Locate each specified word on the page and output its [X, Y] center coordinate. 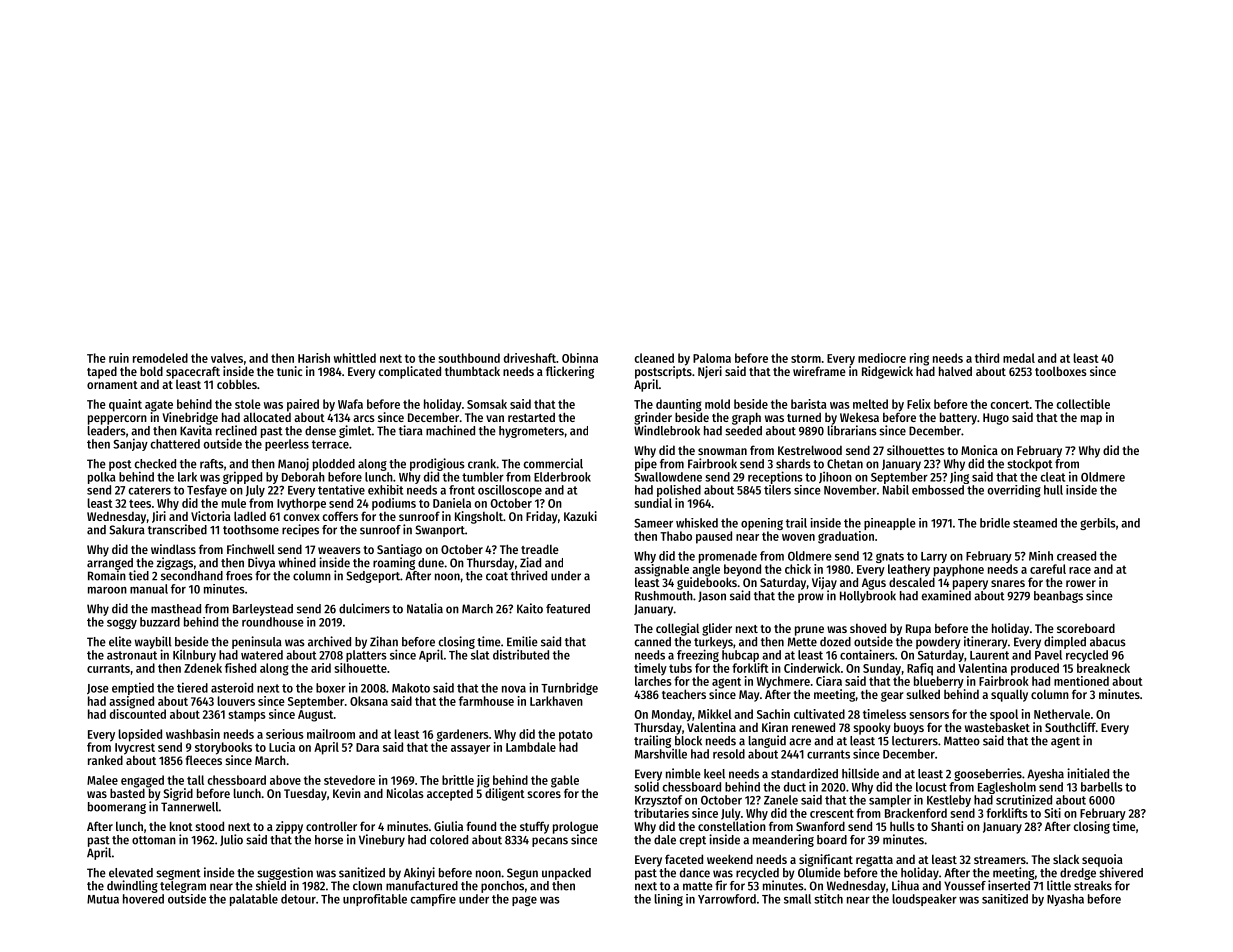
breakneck [1103, 668]
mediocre [882, 358]
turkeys [713, 643]
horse [329, 840]
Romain [107, 575]
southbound [469, 358]
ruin [119, 358]
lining [669, 900]
